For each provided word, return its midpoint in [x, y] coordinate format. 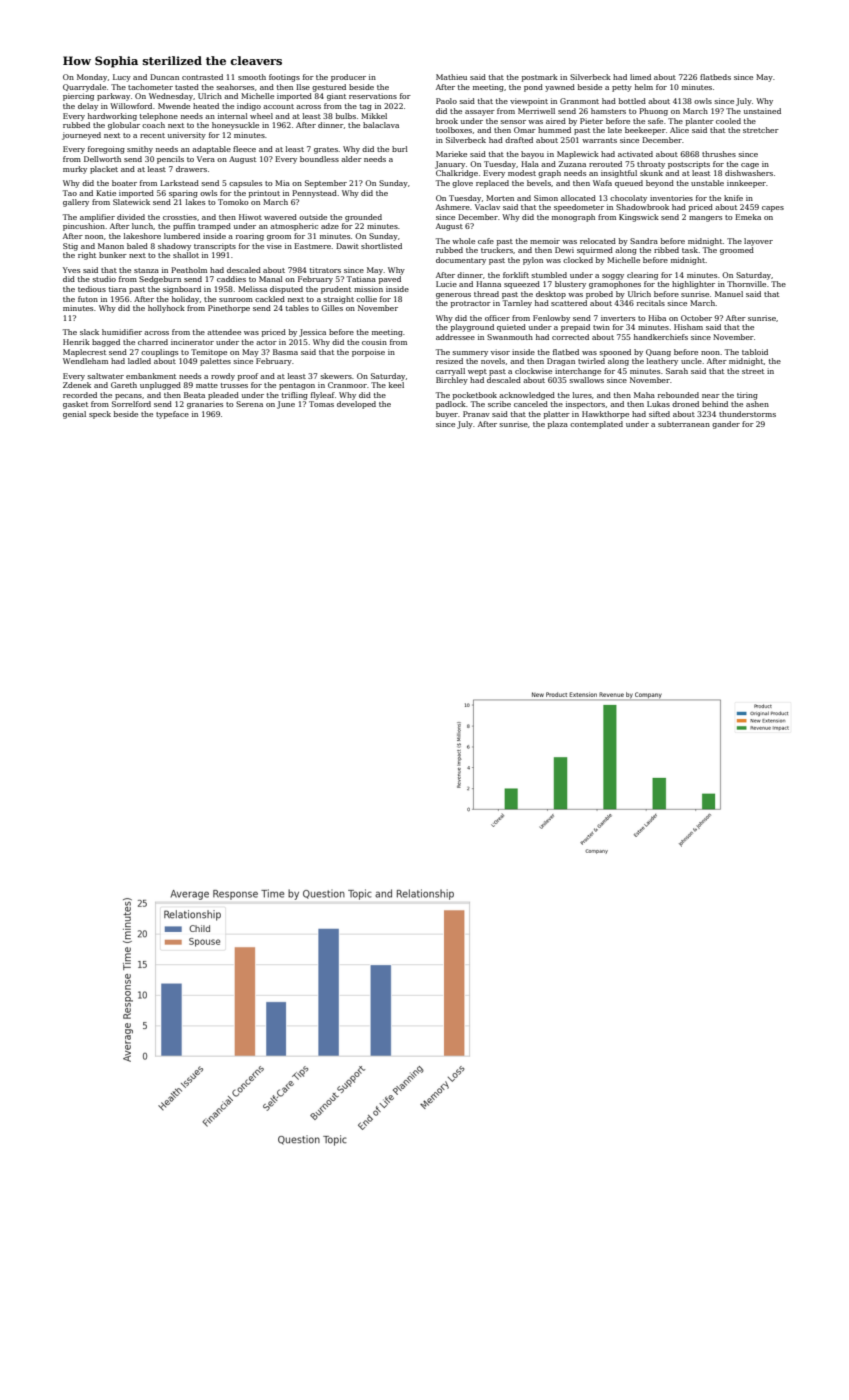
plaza [558, 425]
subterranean [684, 424]
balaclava [381, 125]
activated [635, 154]
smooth [252, 77]
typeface [172, 415]
